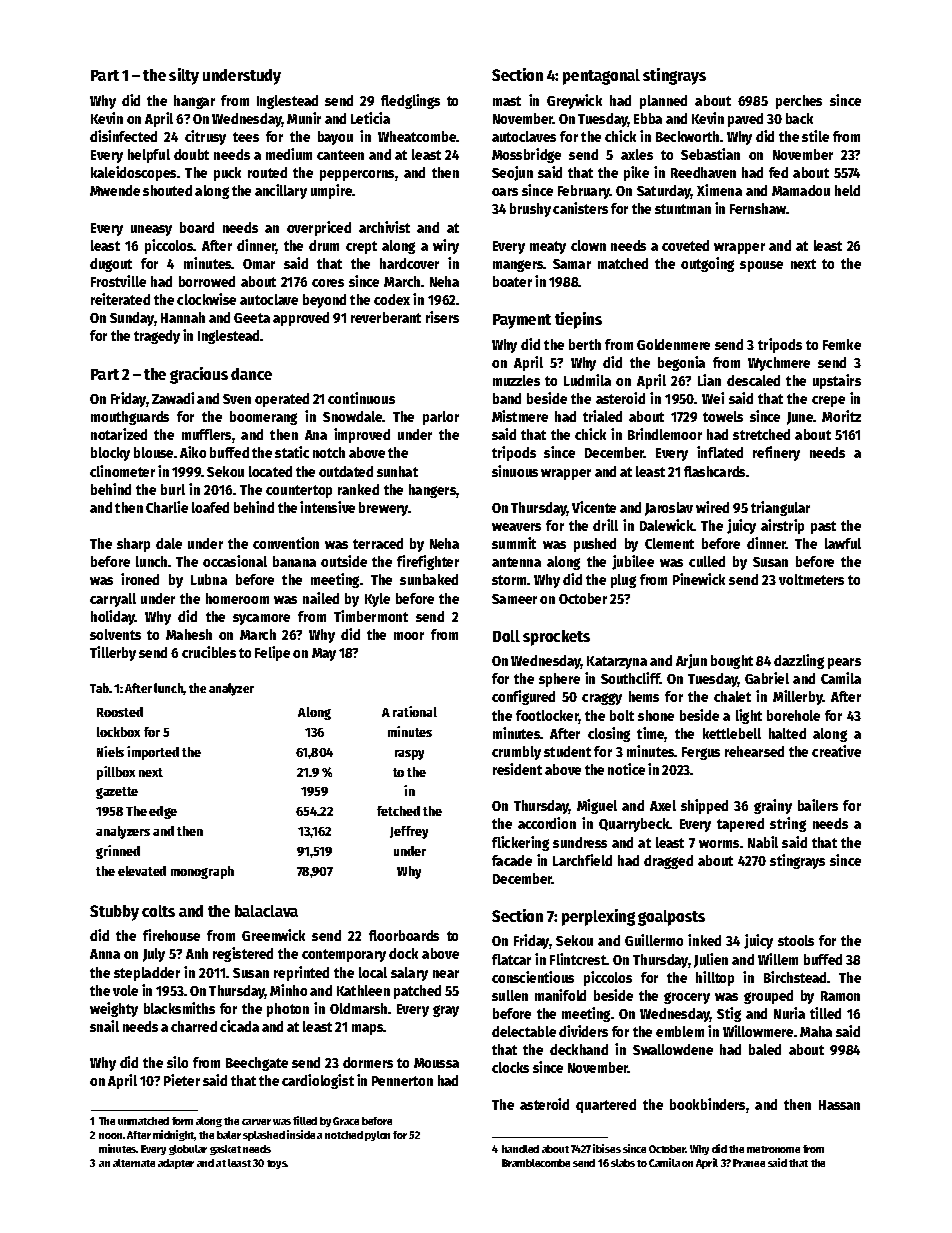 The width and height of the page is (952, 1233). What do you see at coordinates (299, 491) in the page?
I see `countertop` at bounding box center [299, 491].
